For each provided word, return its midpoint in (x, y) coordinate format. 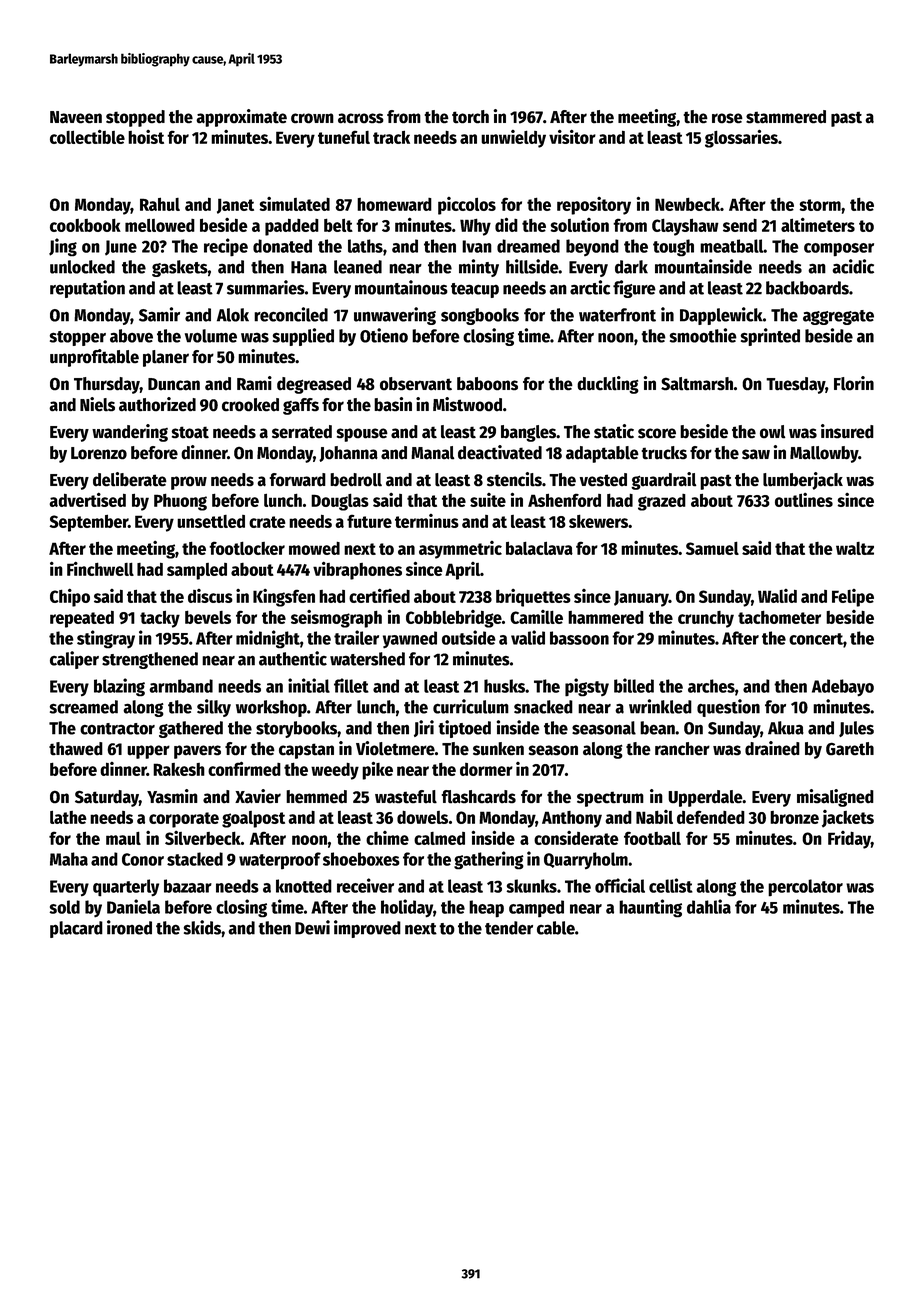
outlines (804, 500)
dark (631, 267)
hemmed (316, 797)
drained (772, 748)
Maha (69, 859)
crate (267, 522)
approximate (241, 118)
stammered (786, 117)
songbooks (480, 316)
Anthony (572, 819)
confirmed (244, 768)
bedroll (356, 480)
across (361, 118)
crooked (250, 405)
